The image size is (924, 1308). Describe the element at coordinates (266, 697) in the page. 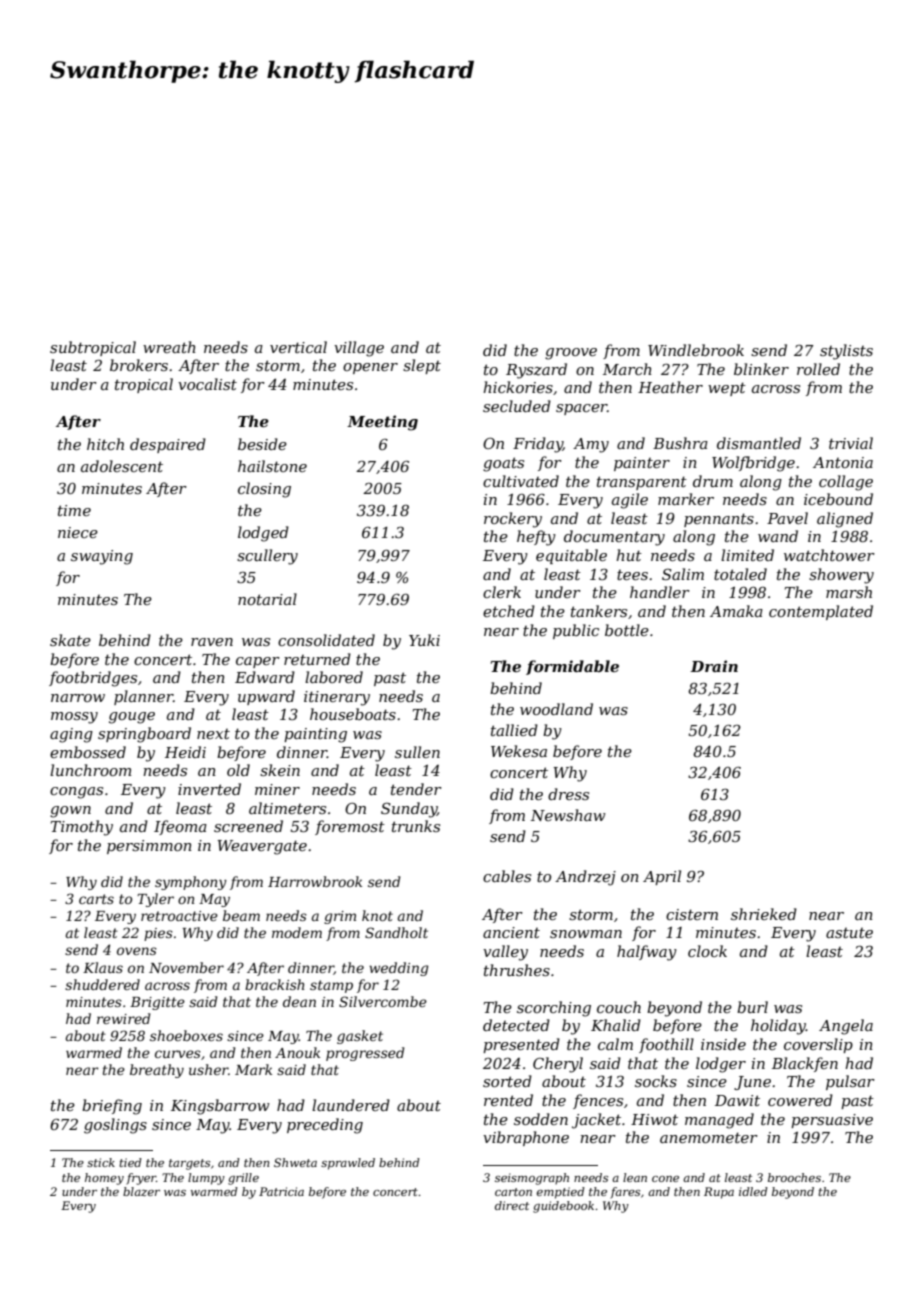

I see `upward` at that location.
